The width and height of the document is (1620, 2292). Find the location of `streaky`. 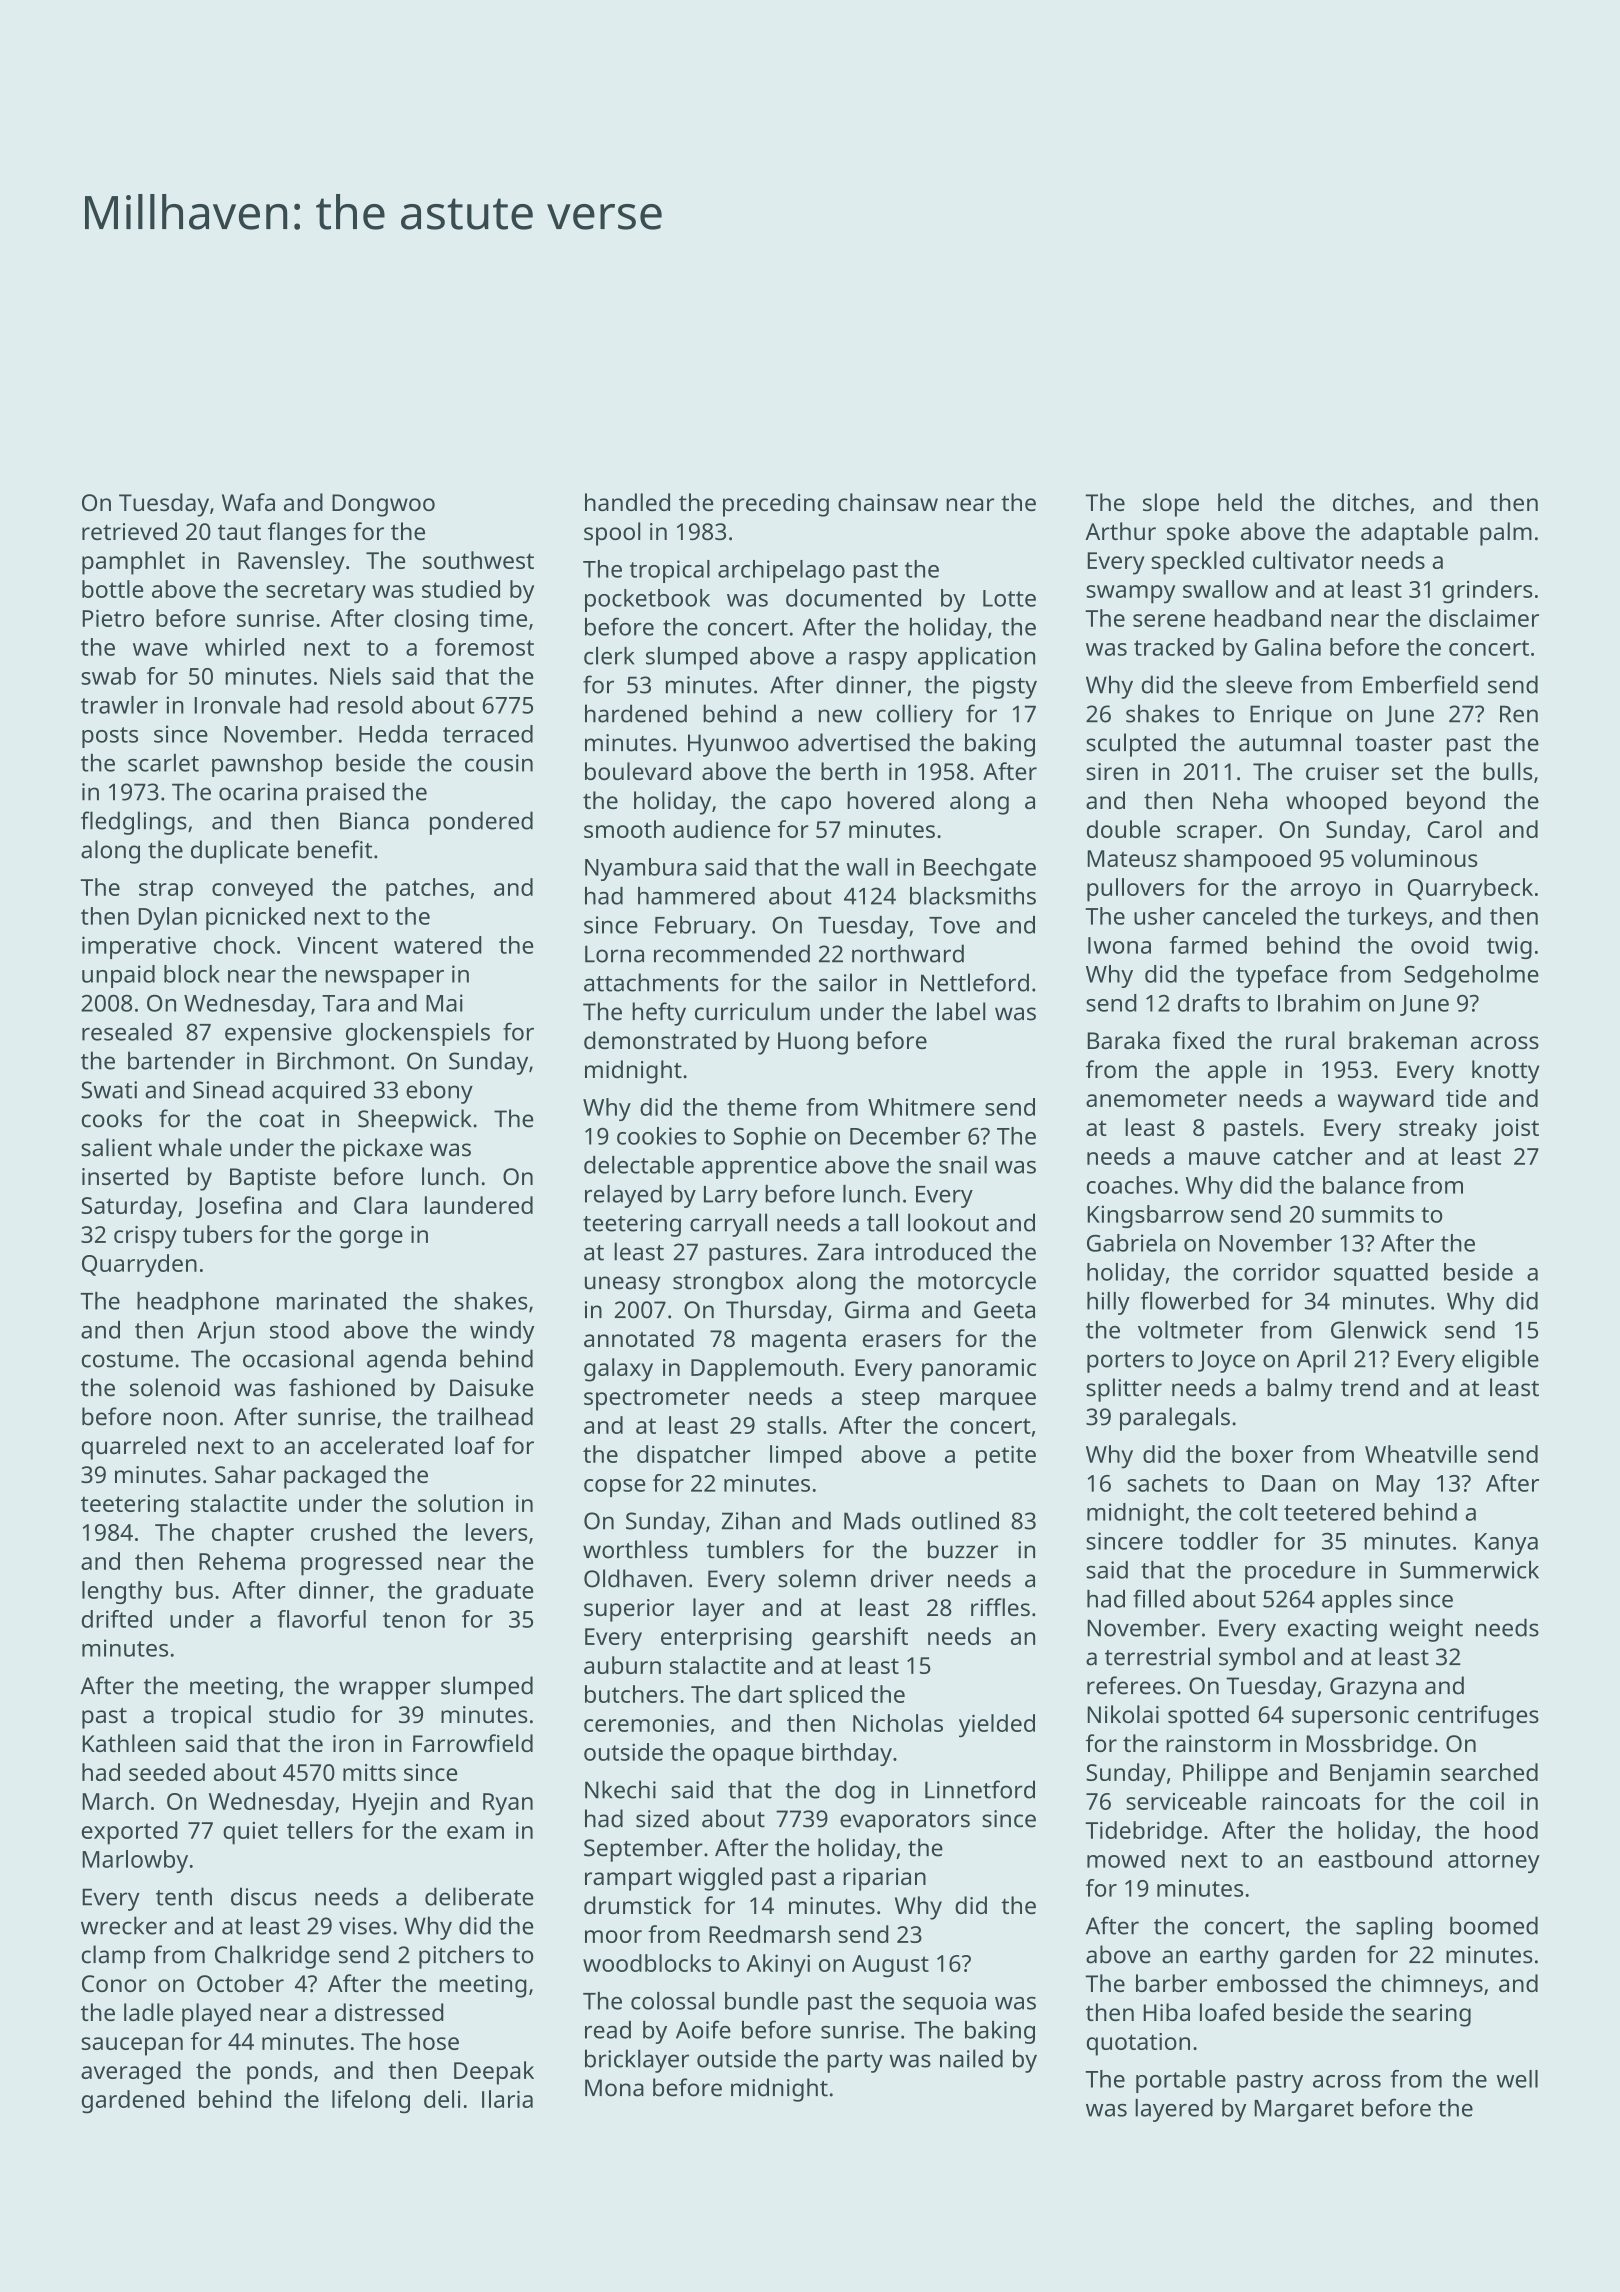

streaky is located at coordinates (1438, 1130).
